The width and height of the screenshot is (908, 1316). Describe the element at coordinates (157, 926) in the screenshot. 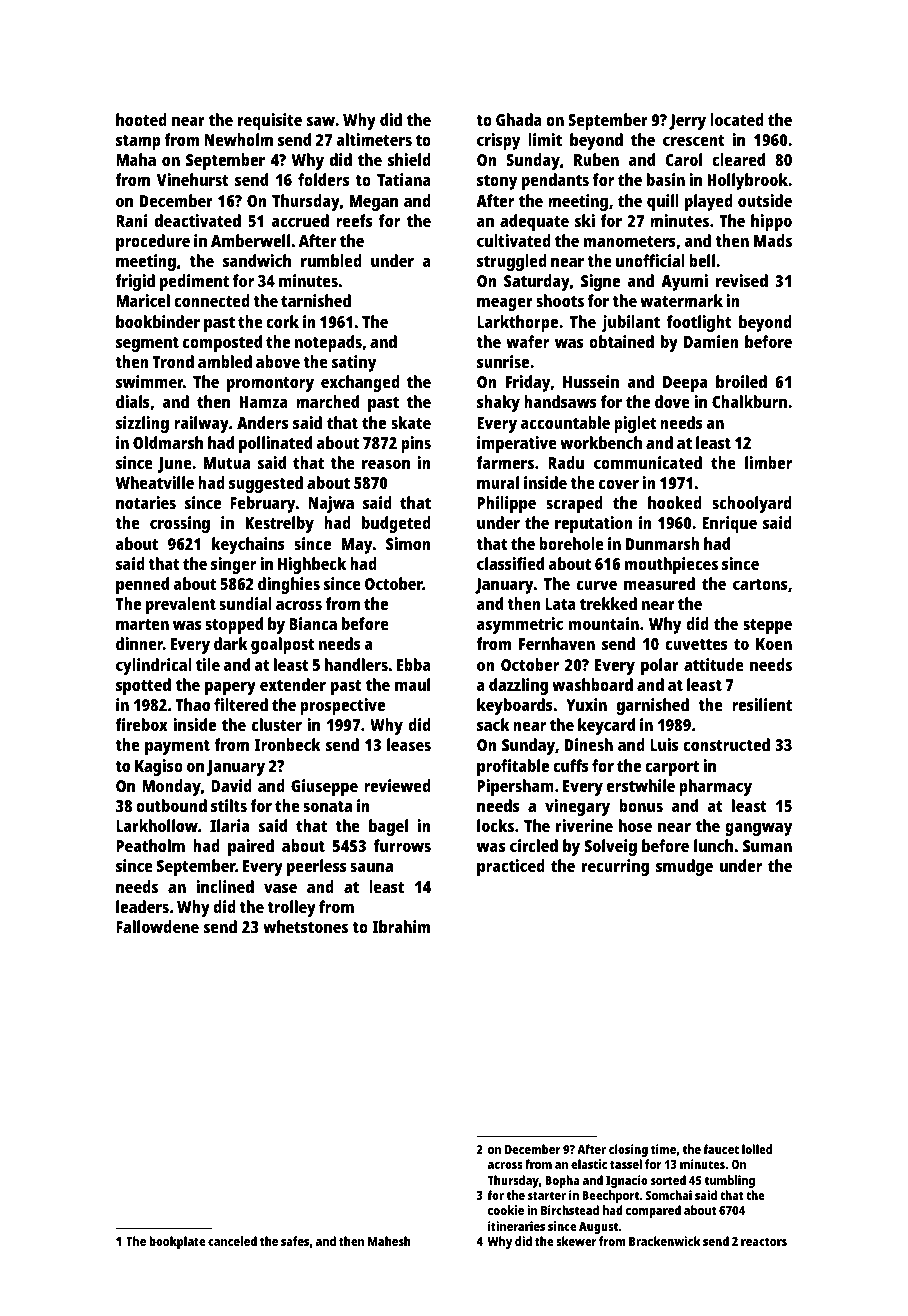

I see `Fallowdene` at that location.
